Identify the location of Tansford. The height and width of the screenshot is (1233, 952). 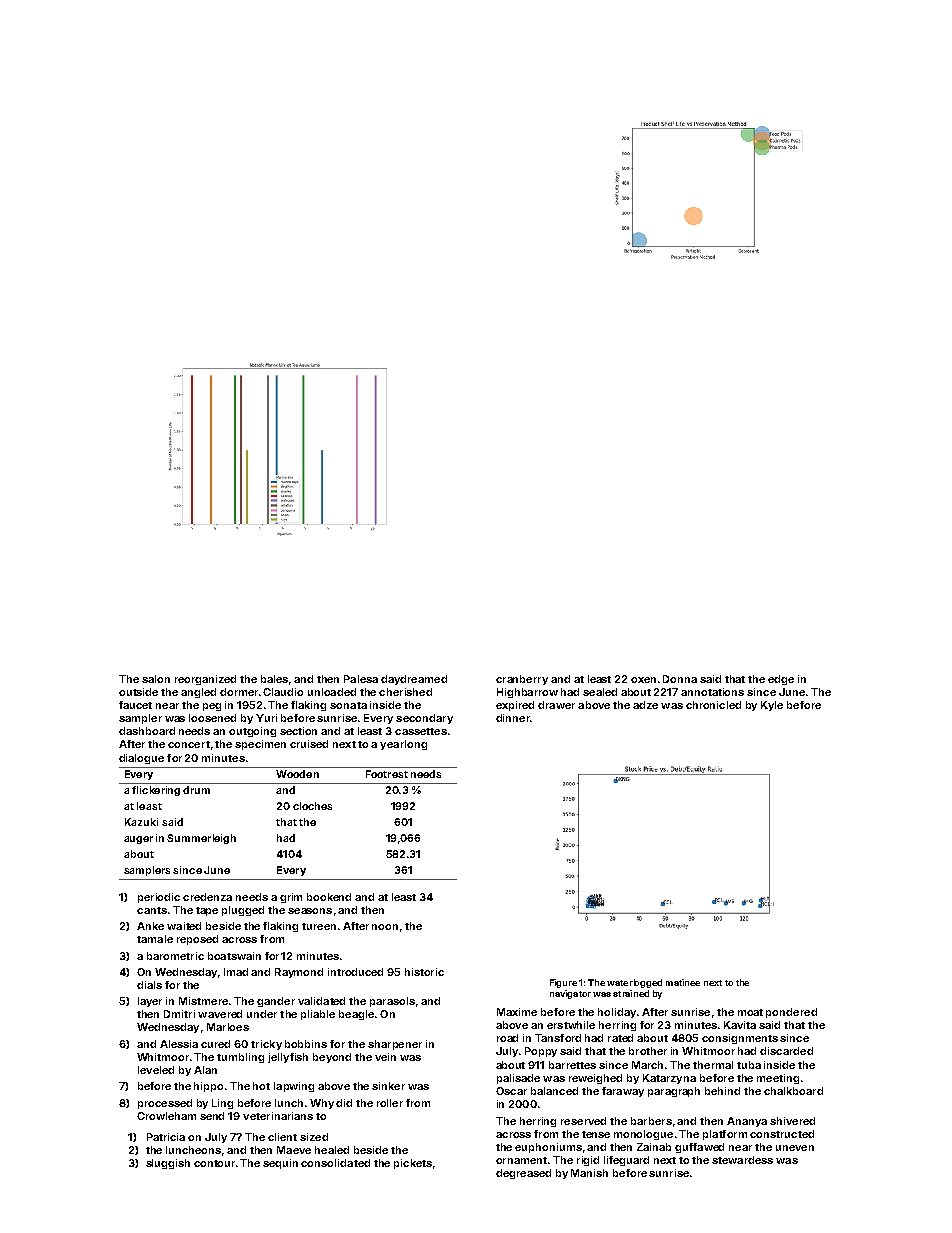
(558, 1038).
